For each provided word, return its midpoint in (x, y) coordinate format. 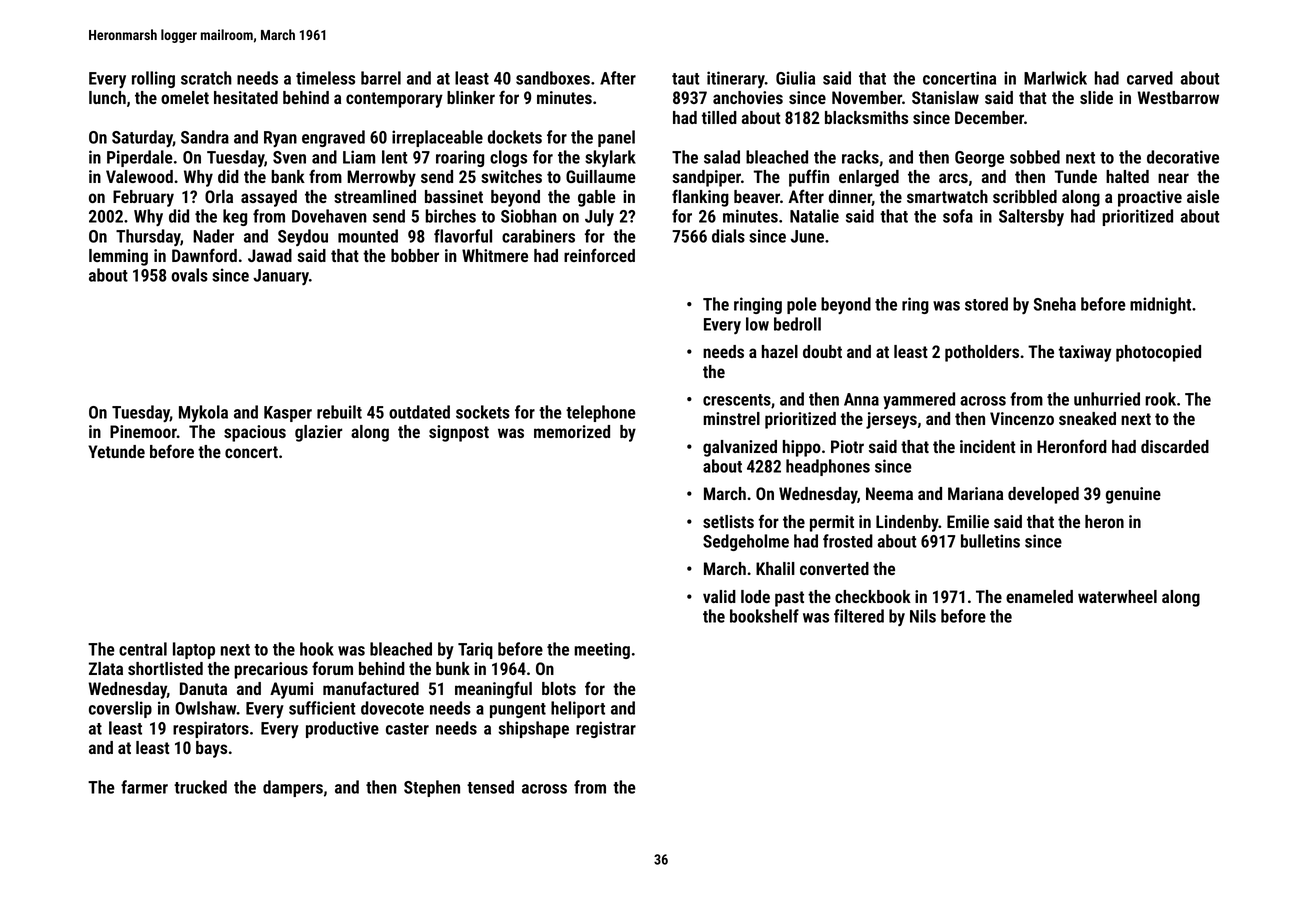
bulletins (990, 541)
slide (1096, 97)
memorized (572, 431)
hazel (780, 351)
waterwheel (1117, 596)
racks (860, 157)
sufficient (322, 708)
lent (395, 157)
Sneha (1055, 304)
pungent (518, 710)
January (281, 277)
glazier (318, 433)
